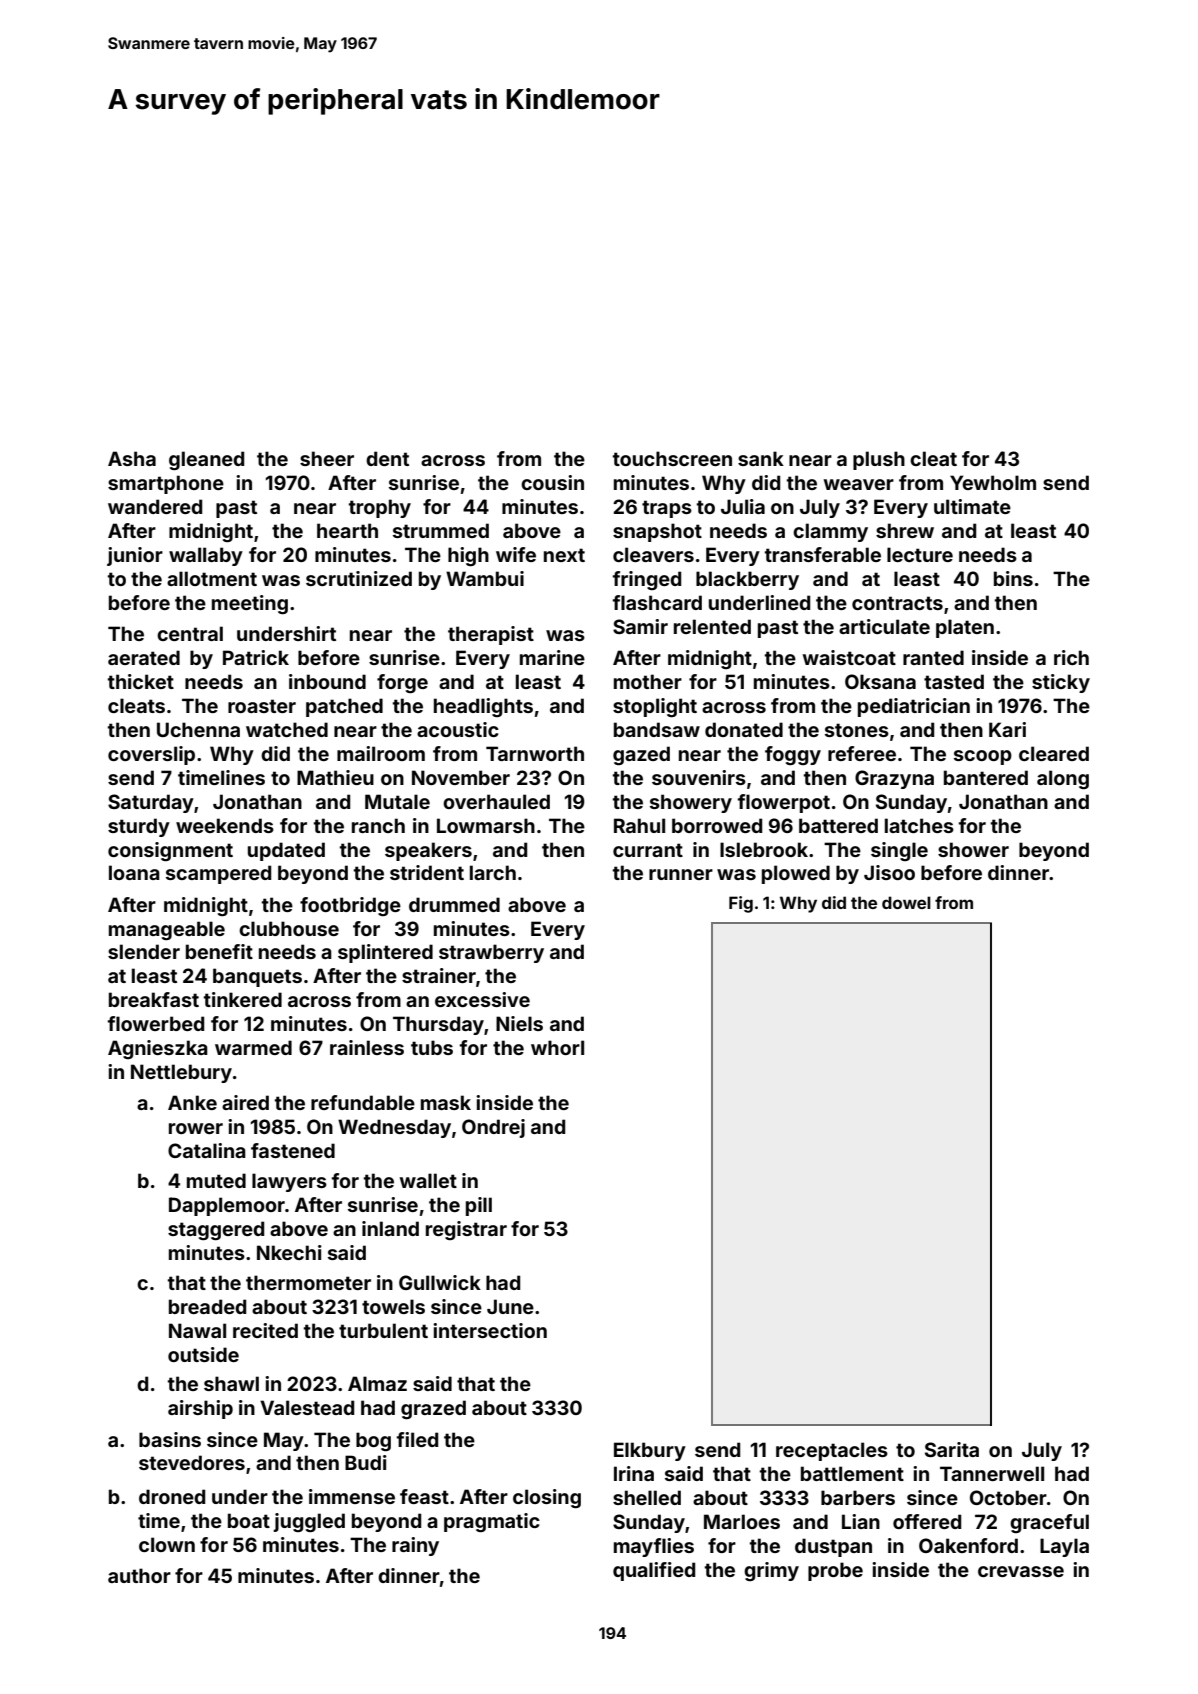 This document has height=1694, width=1198. What do you see at coordinates (139, 1575) in the document?
I see `author` at bounding box center [139, 1575].
